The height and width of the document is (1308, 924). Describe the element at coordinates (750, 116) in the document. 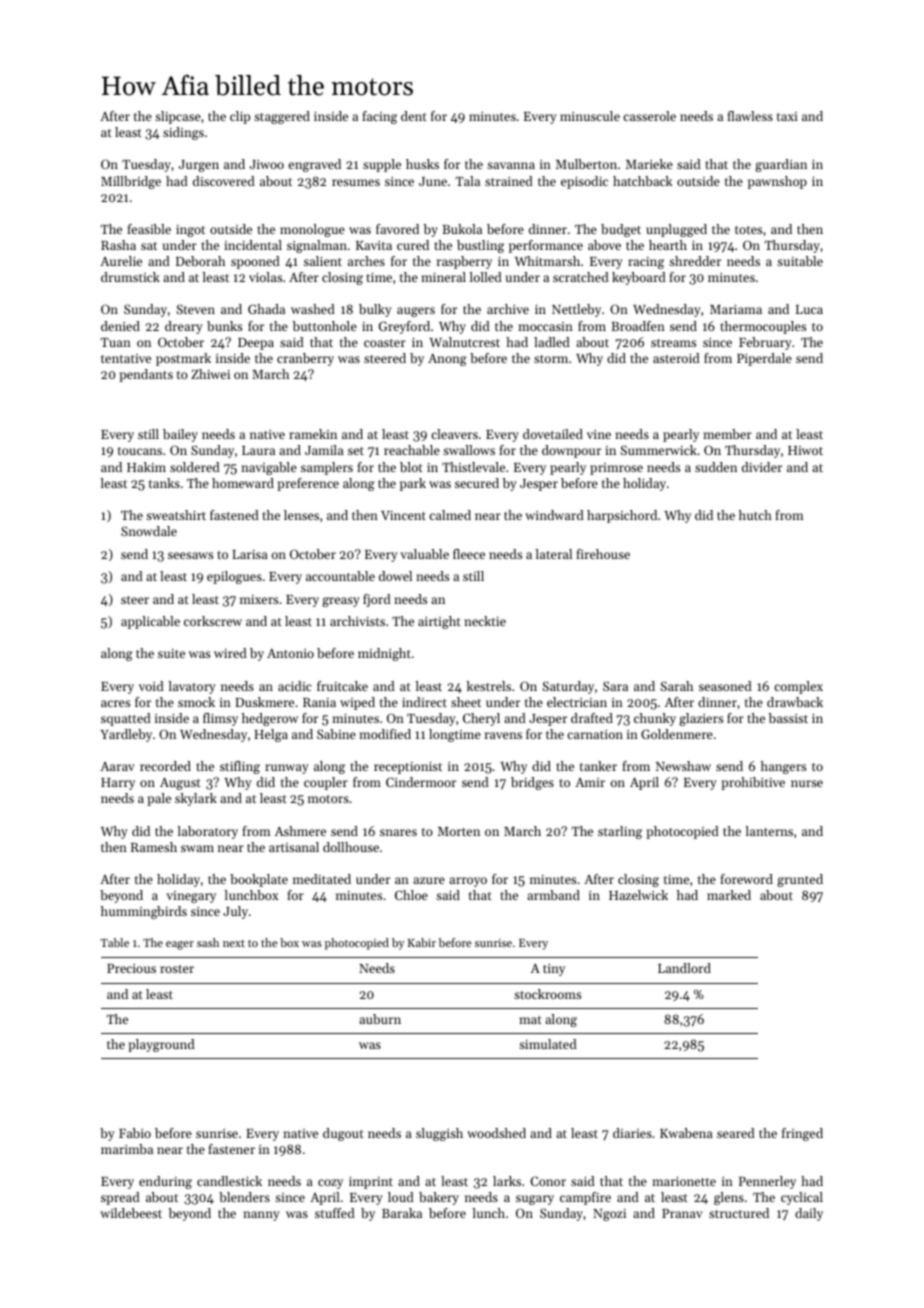

I see `flawless` at that location.
